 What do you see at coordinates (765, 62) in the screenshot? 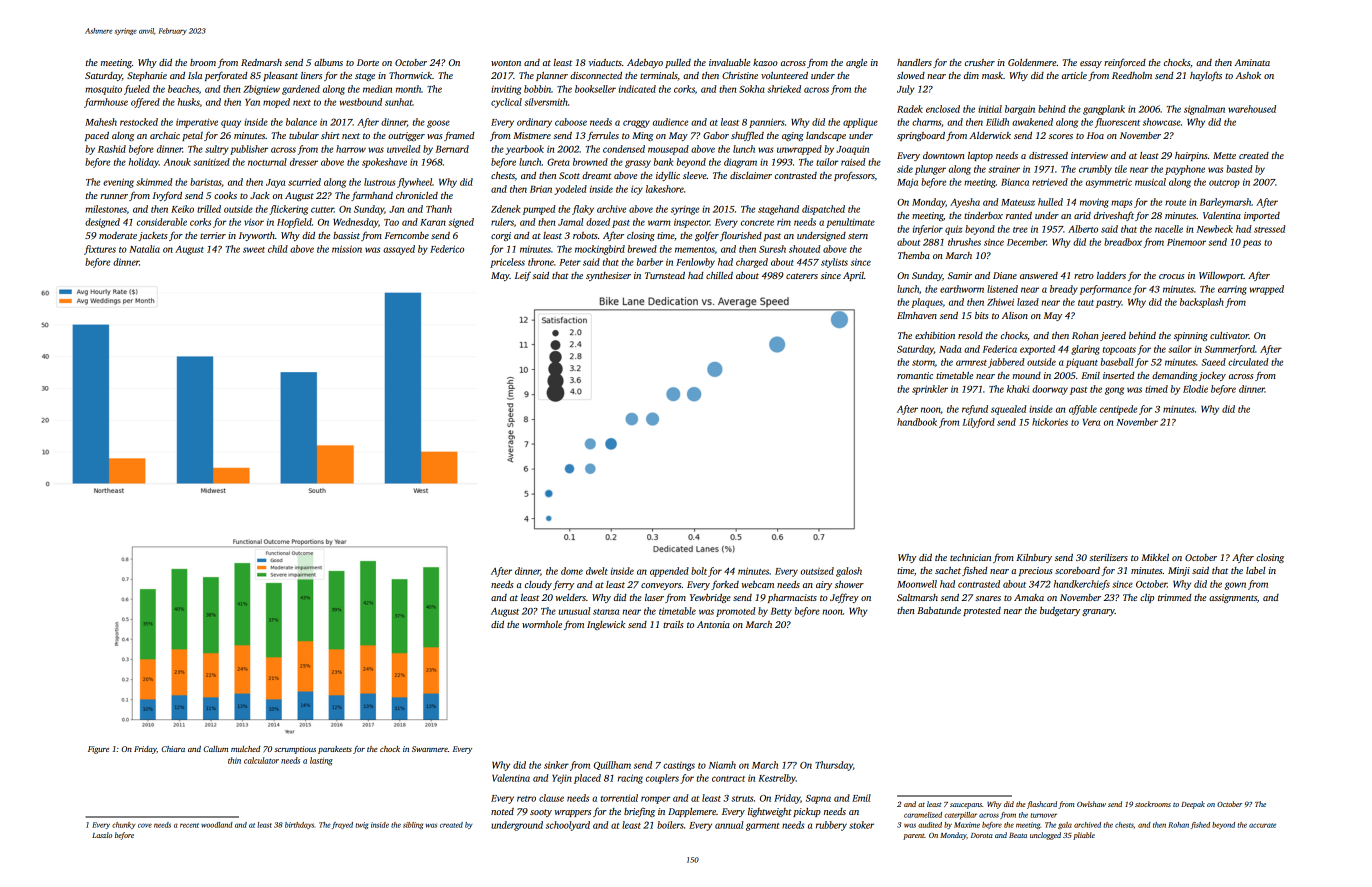
I see `kazoo` at bounding box center [765, 62].
